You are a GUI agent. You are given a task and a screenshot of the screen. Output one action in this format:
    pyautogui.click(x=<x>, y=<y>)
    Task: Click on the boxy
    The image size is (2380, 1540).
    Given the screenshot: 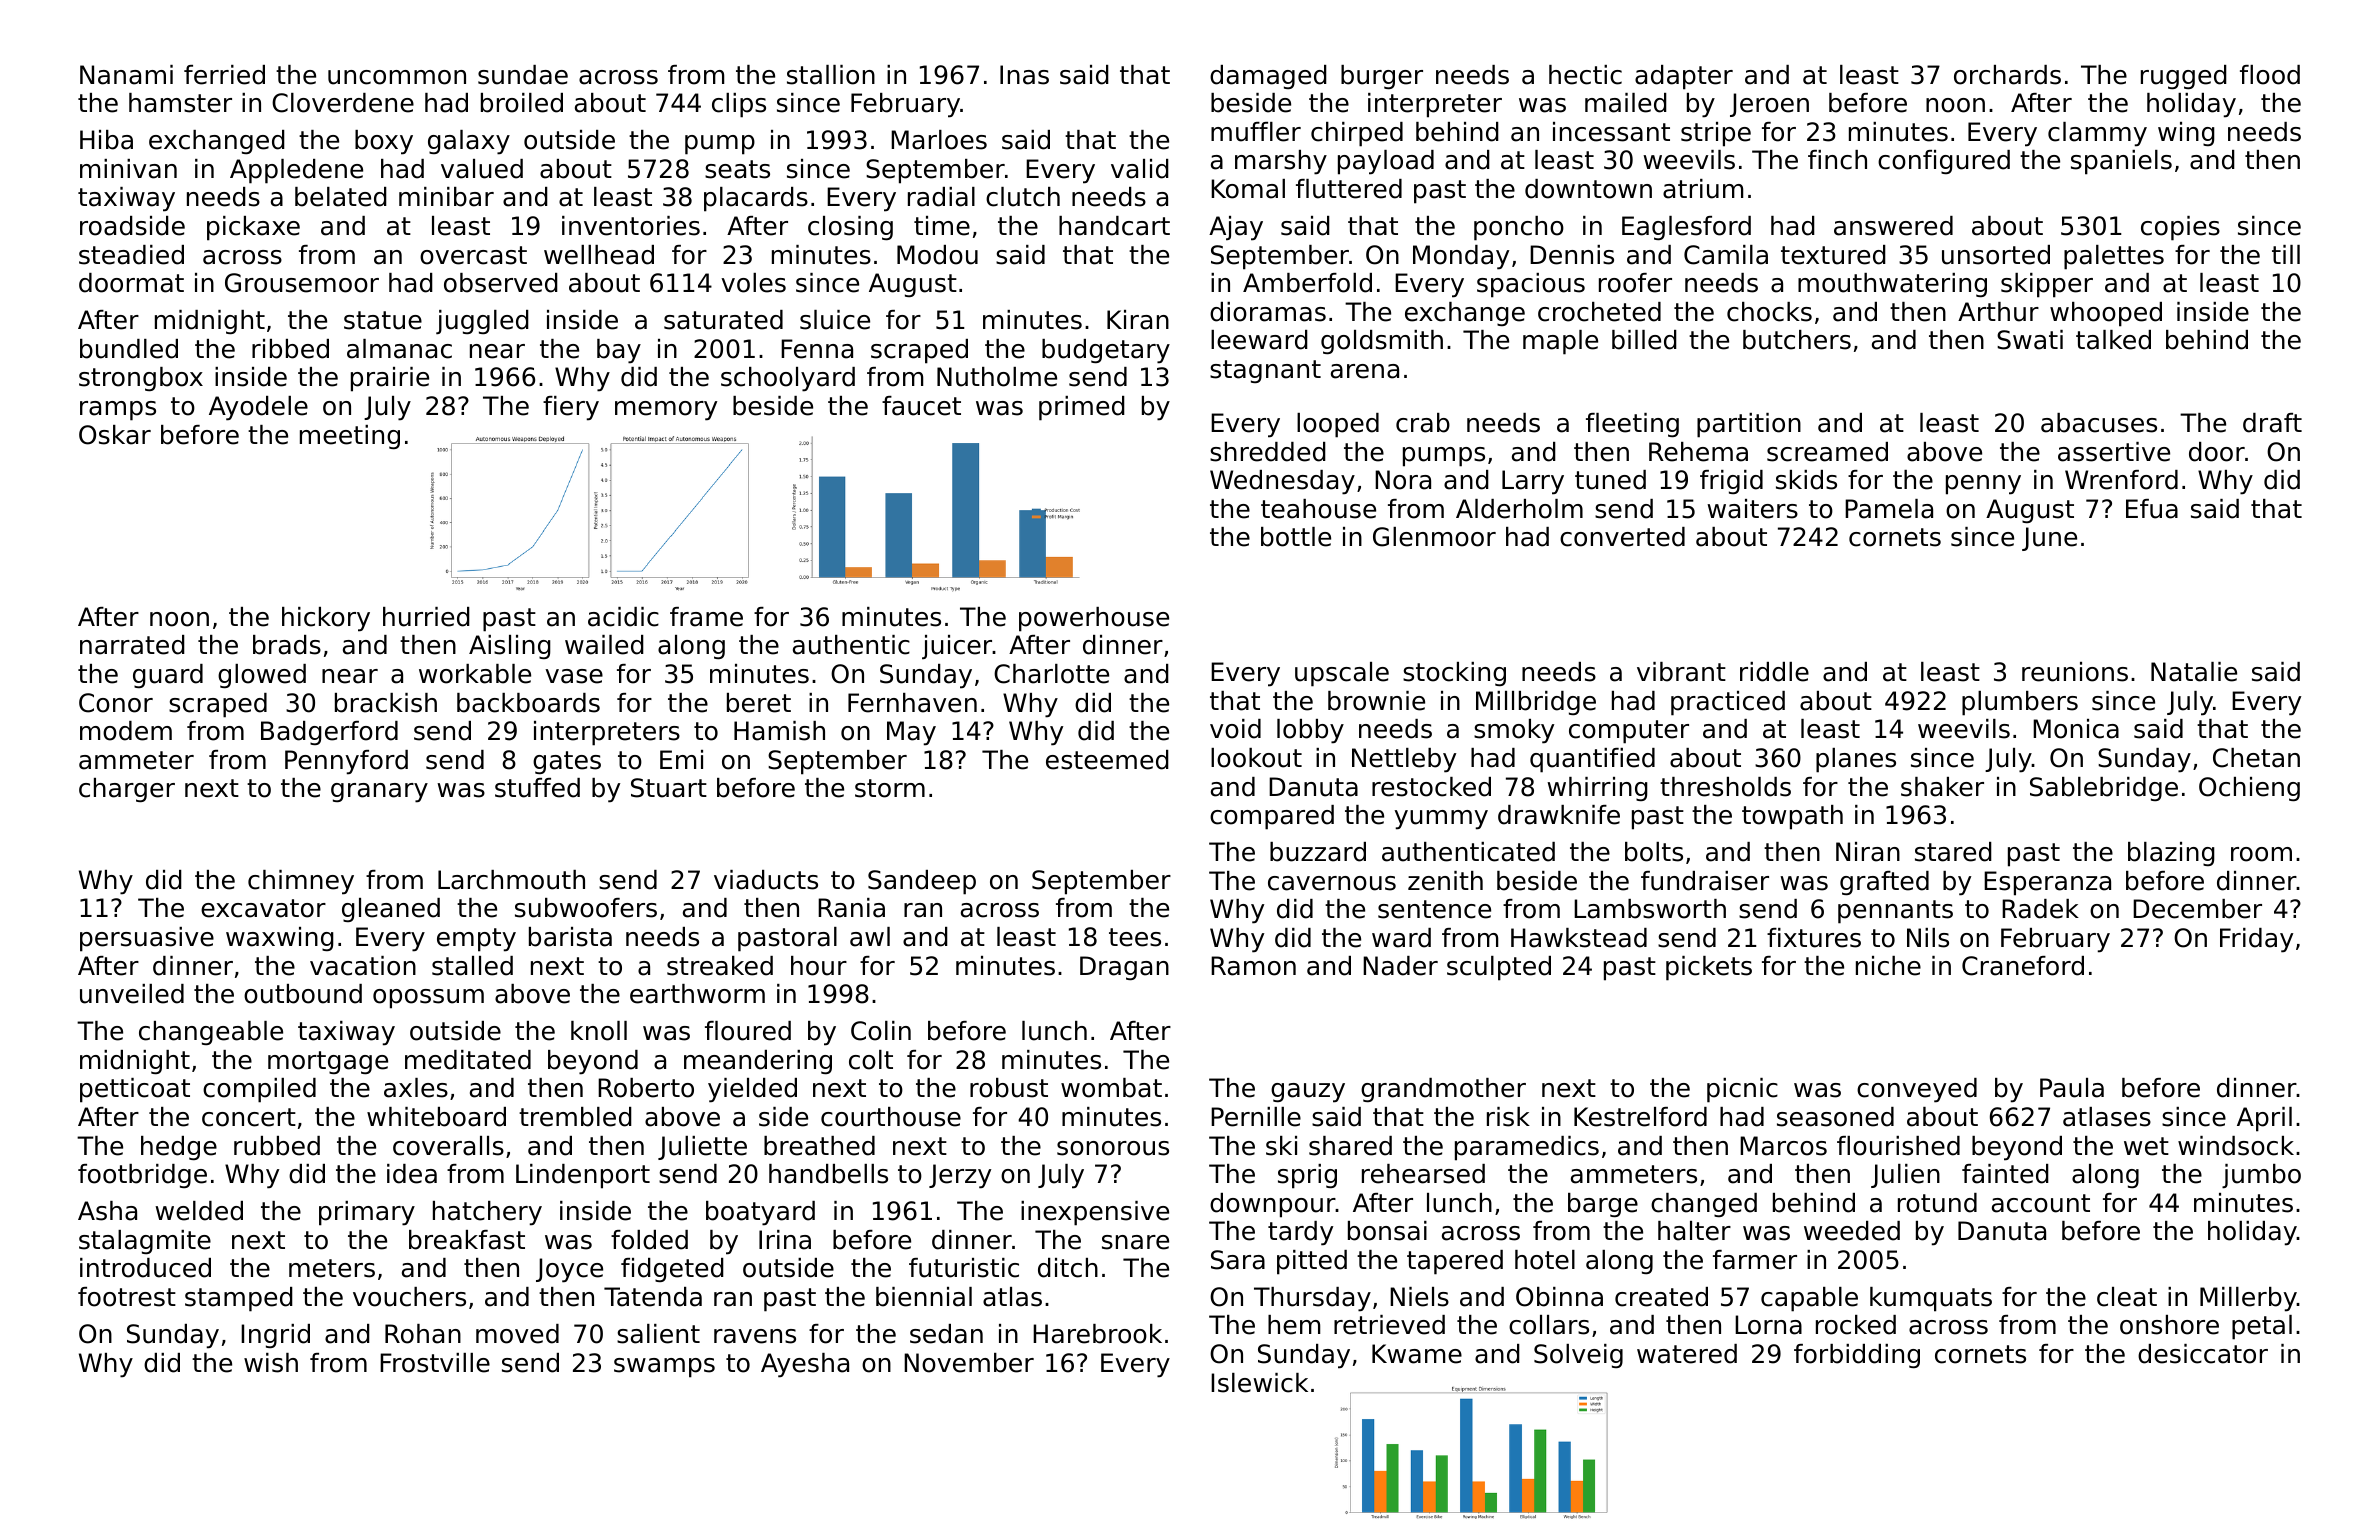 What is the action you would take?
    pyautogui.click(x=384, y=142)
